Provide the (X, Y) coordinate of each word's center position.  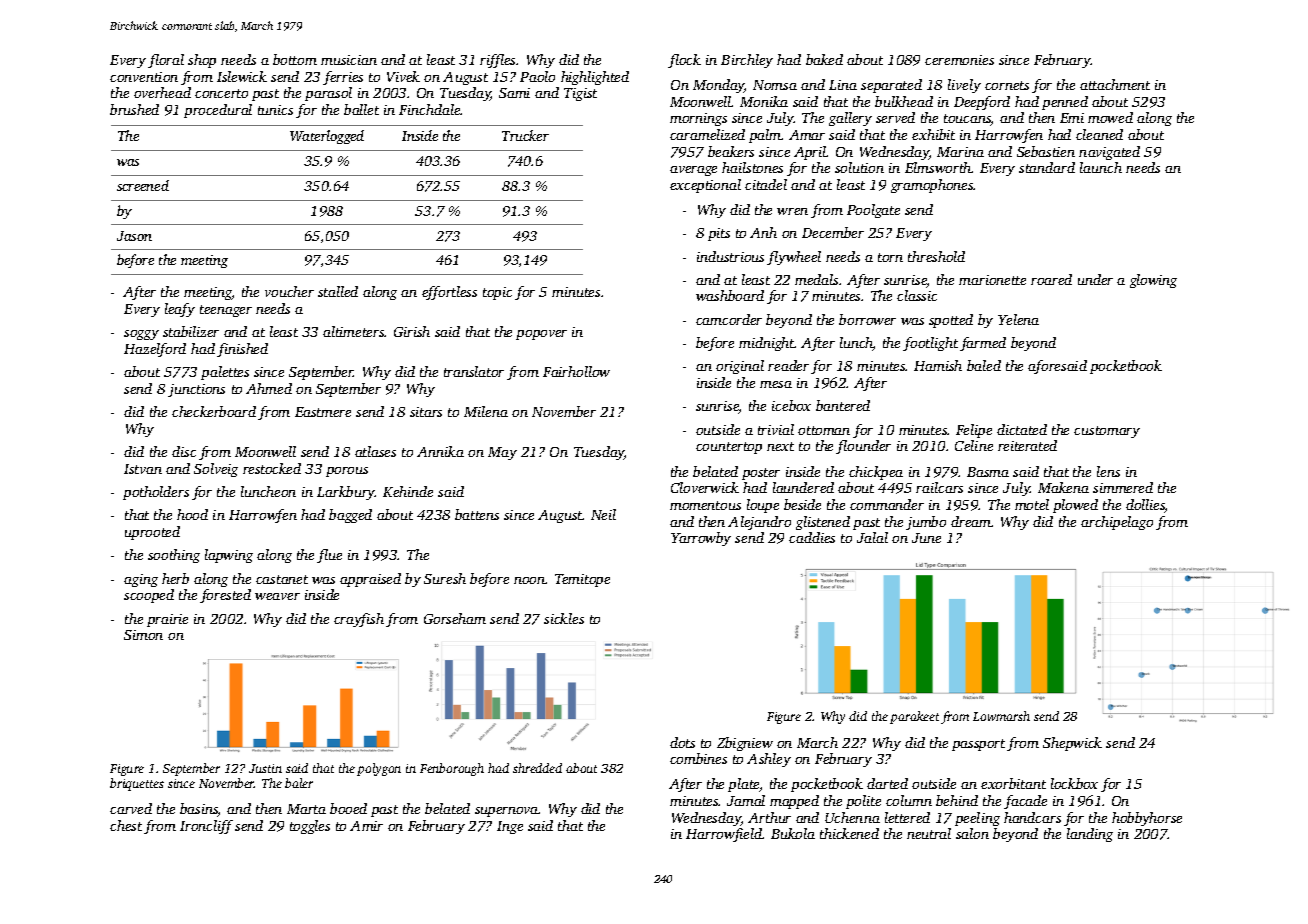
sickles (564, 618)
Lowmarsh (1001, 716)
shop (202, 61)
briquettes (137, 784)
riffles (498, 61)
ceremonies (959, 60)
